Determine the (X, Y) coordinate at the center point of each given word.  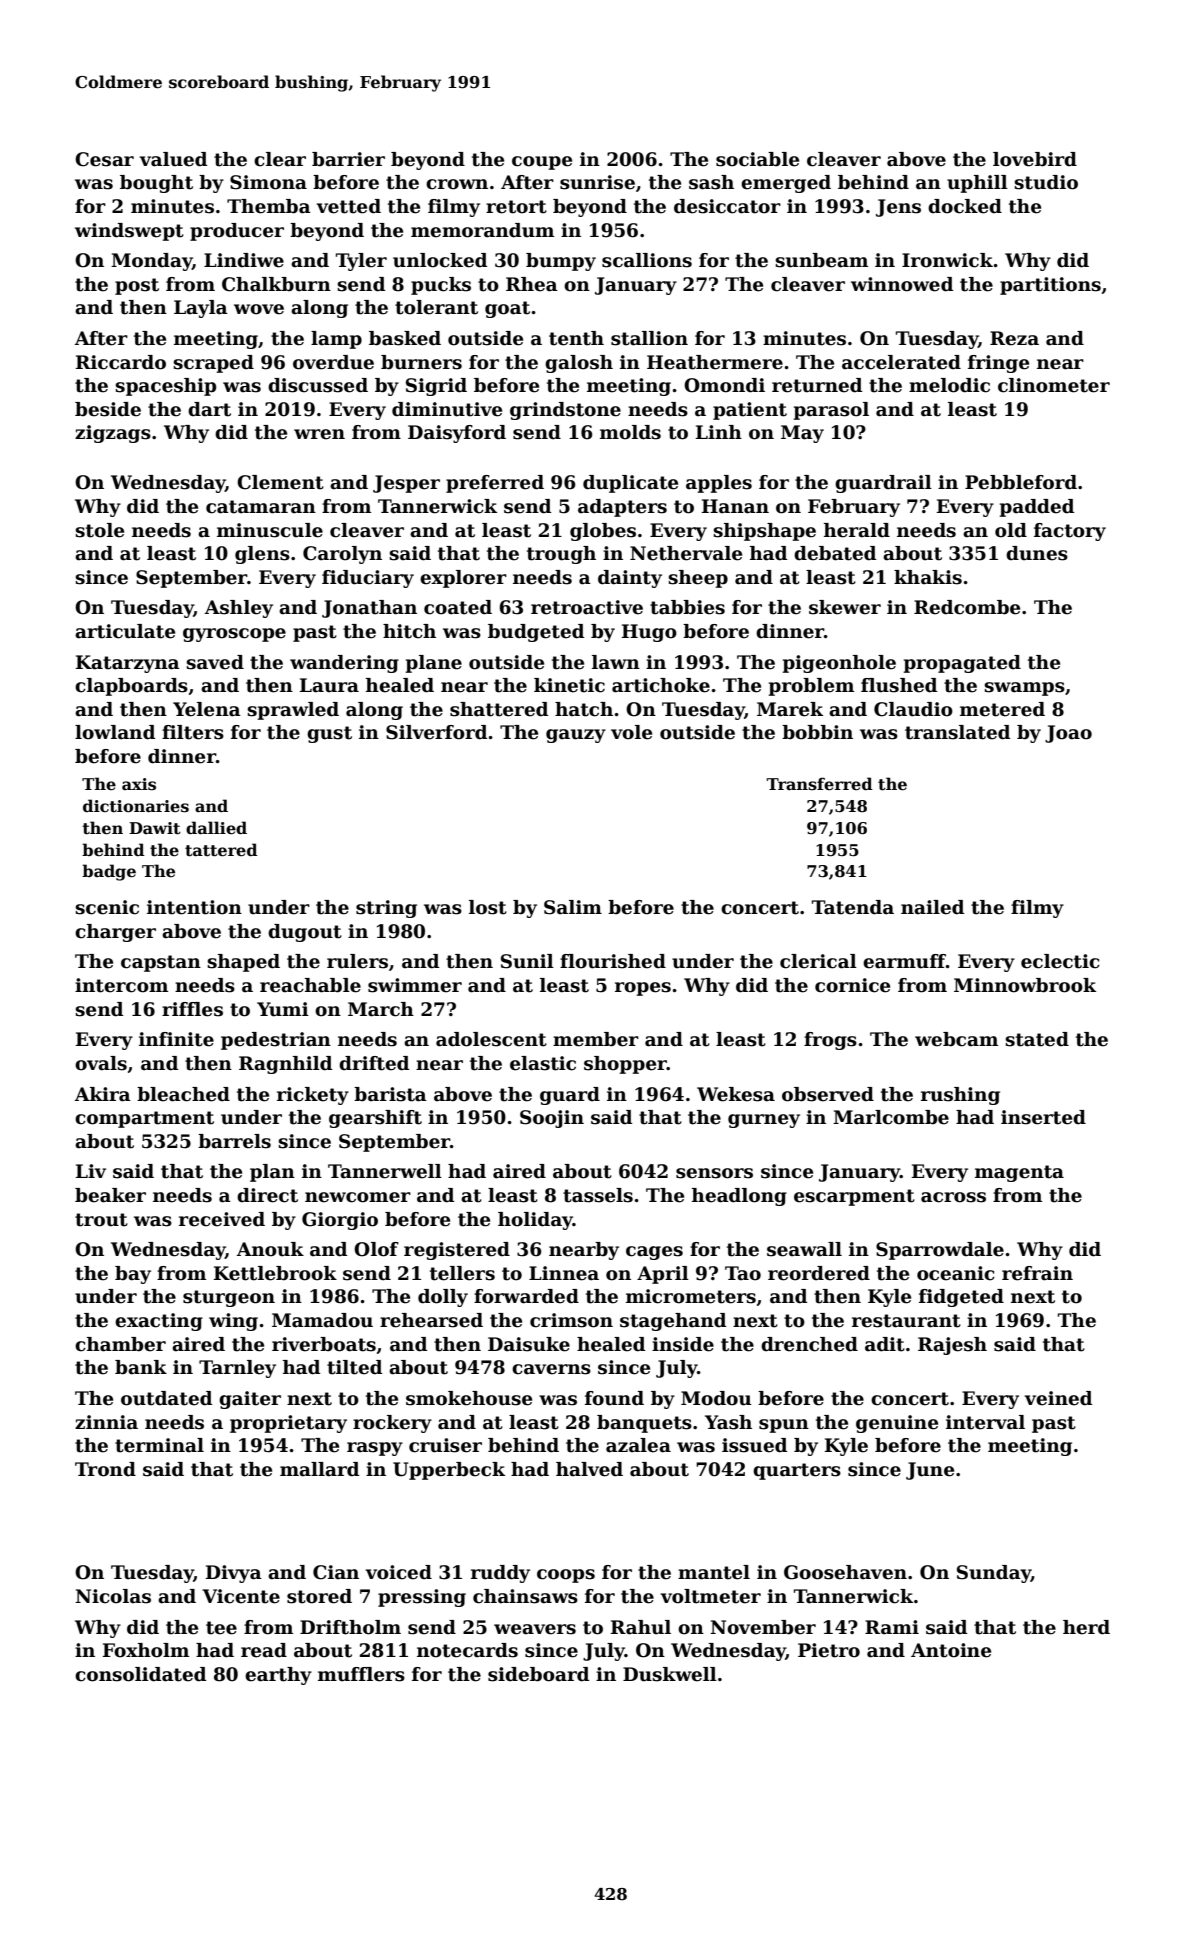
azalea (638, 1445)
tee (221, 1628)
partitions (1050, 286)
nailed (932, 907)
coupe (542, 163)
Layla (201, 309)
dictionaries (136, 806)
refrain (1037, 1273)
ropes (643, 989)
